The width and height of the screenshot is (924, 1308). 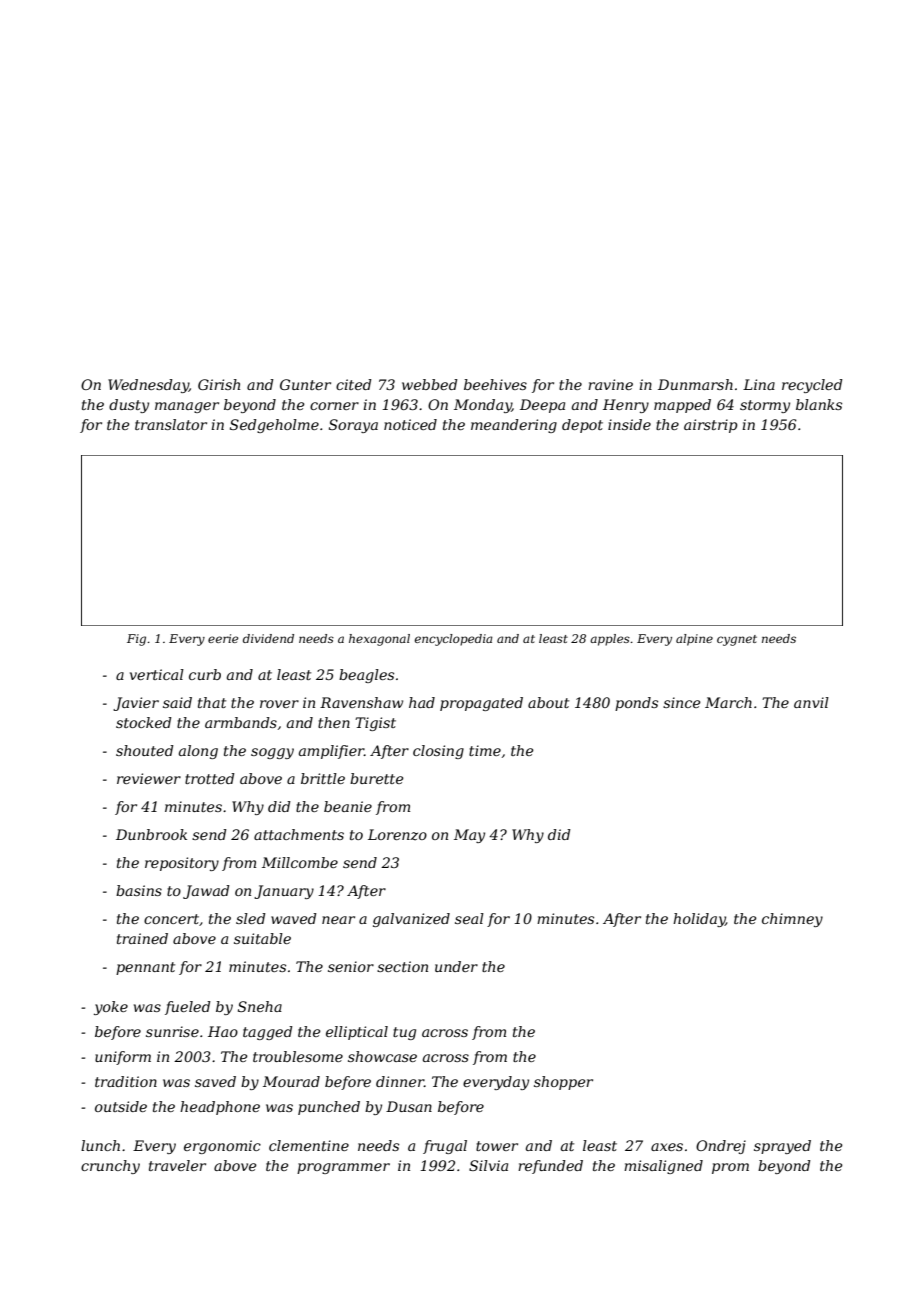 I want to click on holiday, so click(x=699, y=920).
